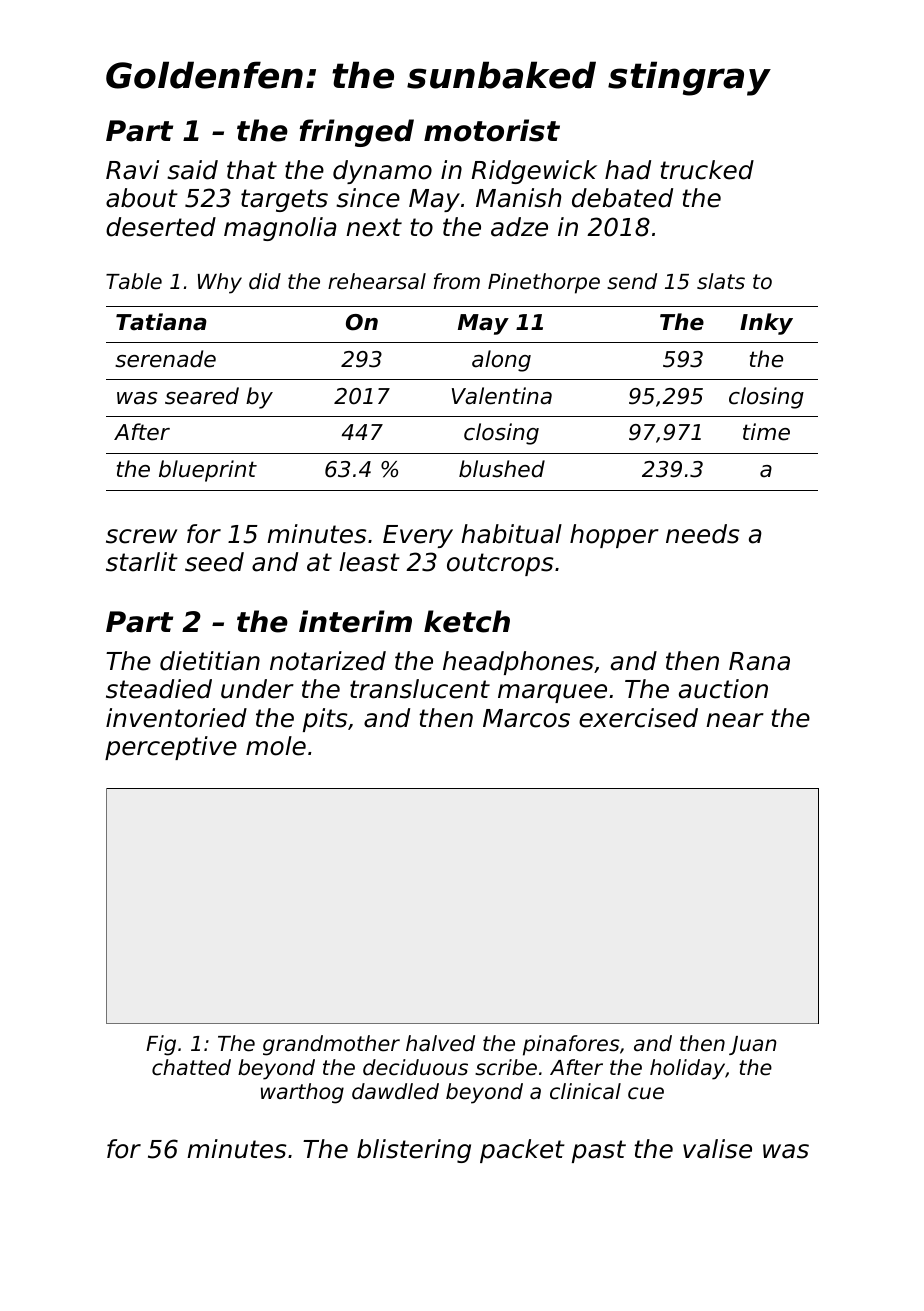  Describe the element at coordinates (252, 170) in the screenshot. I see `that` at that location.
